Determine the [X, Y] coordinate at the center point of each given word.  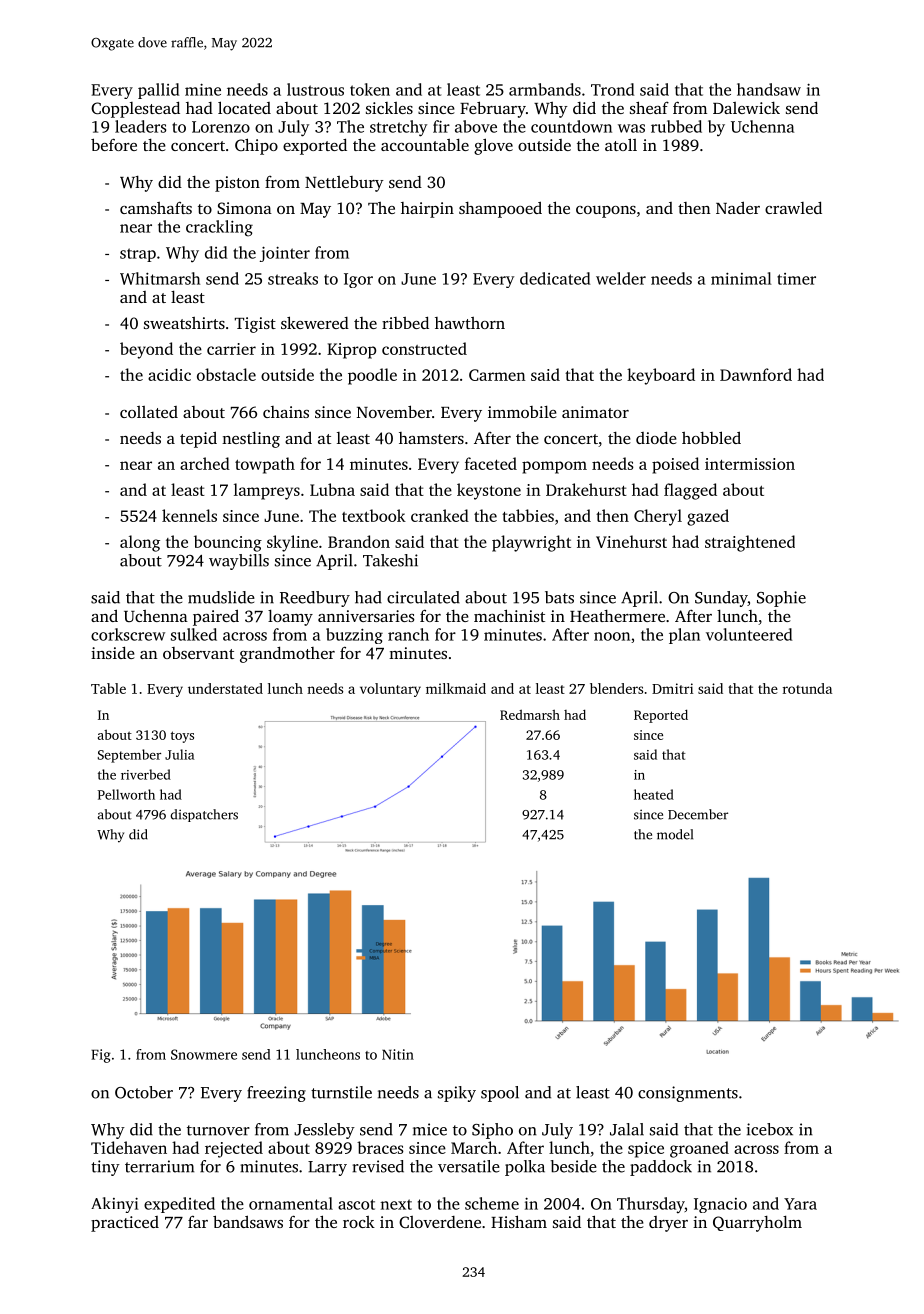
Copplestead [135, 109]
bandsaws [248, 1221]
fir [441, 126]
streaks [293, 278]
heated [654, 794]
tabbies [528, 515]
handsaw [769, 89]
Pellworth [126, 794]
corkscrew [128, 634]
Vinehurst [631, 541]
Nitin [398, 1054]
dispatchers [204, 815]
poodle [372, 376]
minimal [741, 278]
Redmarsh [530, 715]
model [675, 834]
